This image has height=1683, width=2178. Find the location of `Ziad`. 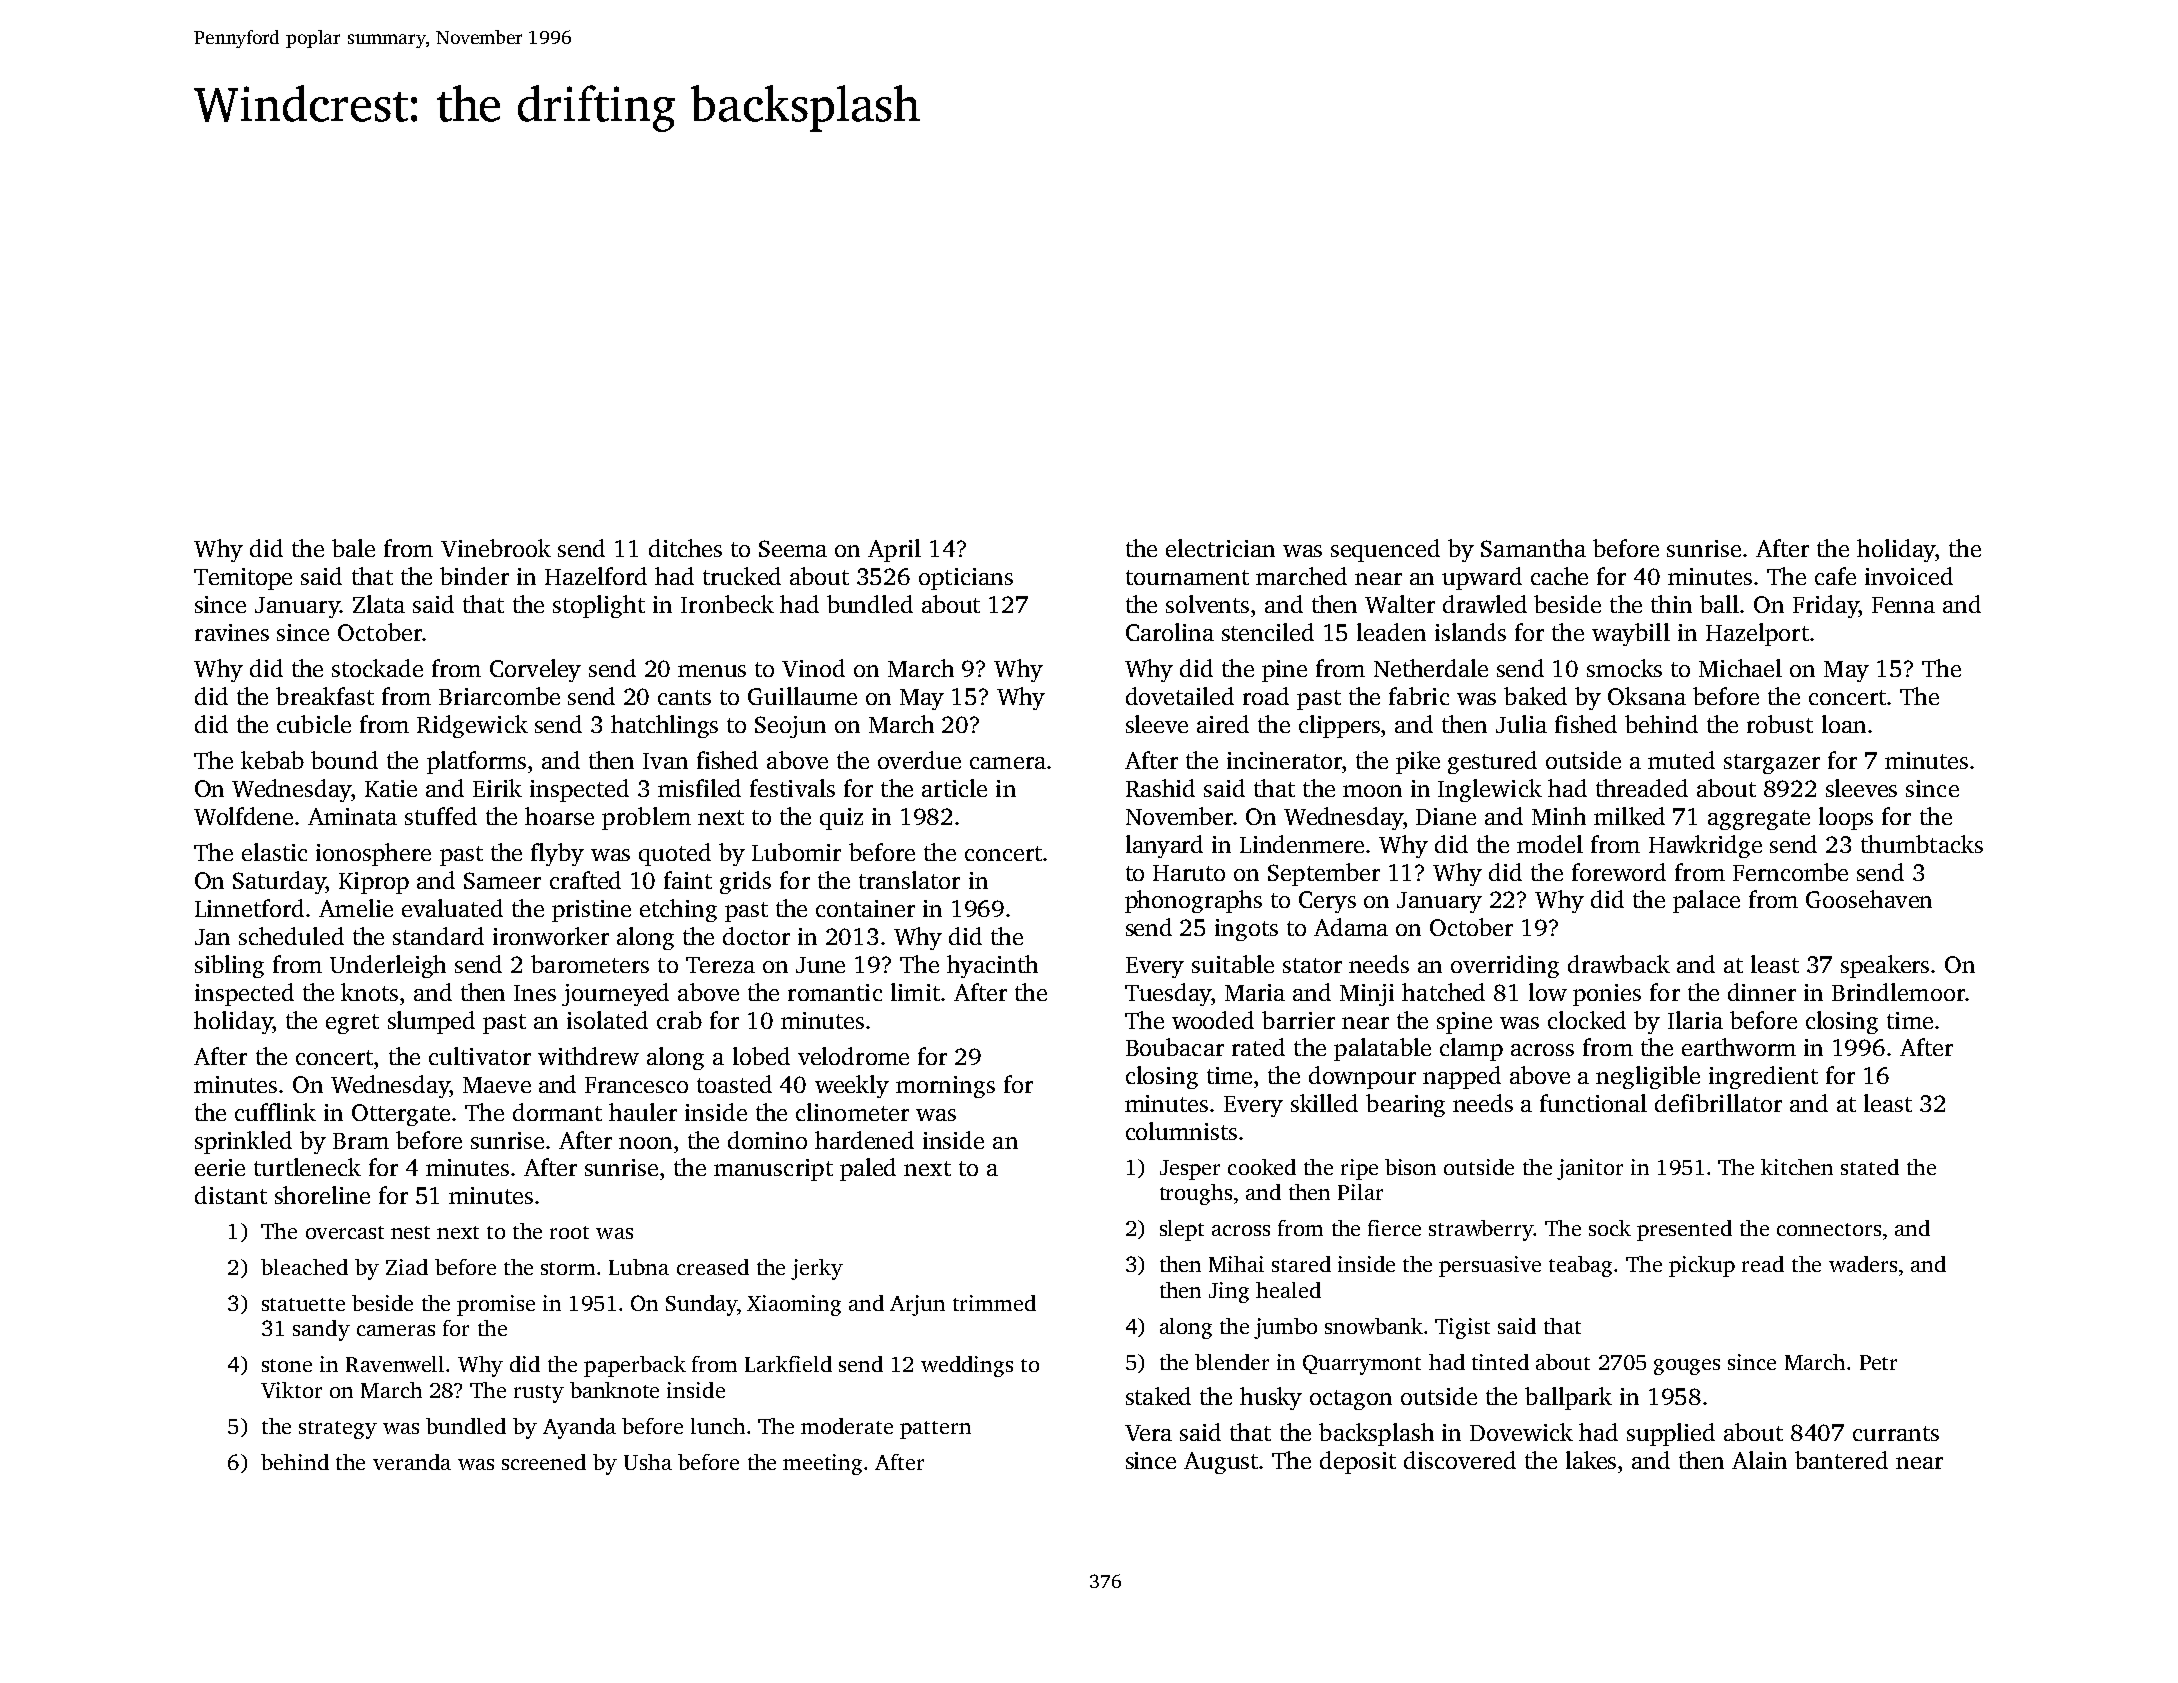

Ziad is located at coordinates (407, 1267).
